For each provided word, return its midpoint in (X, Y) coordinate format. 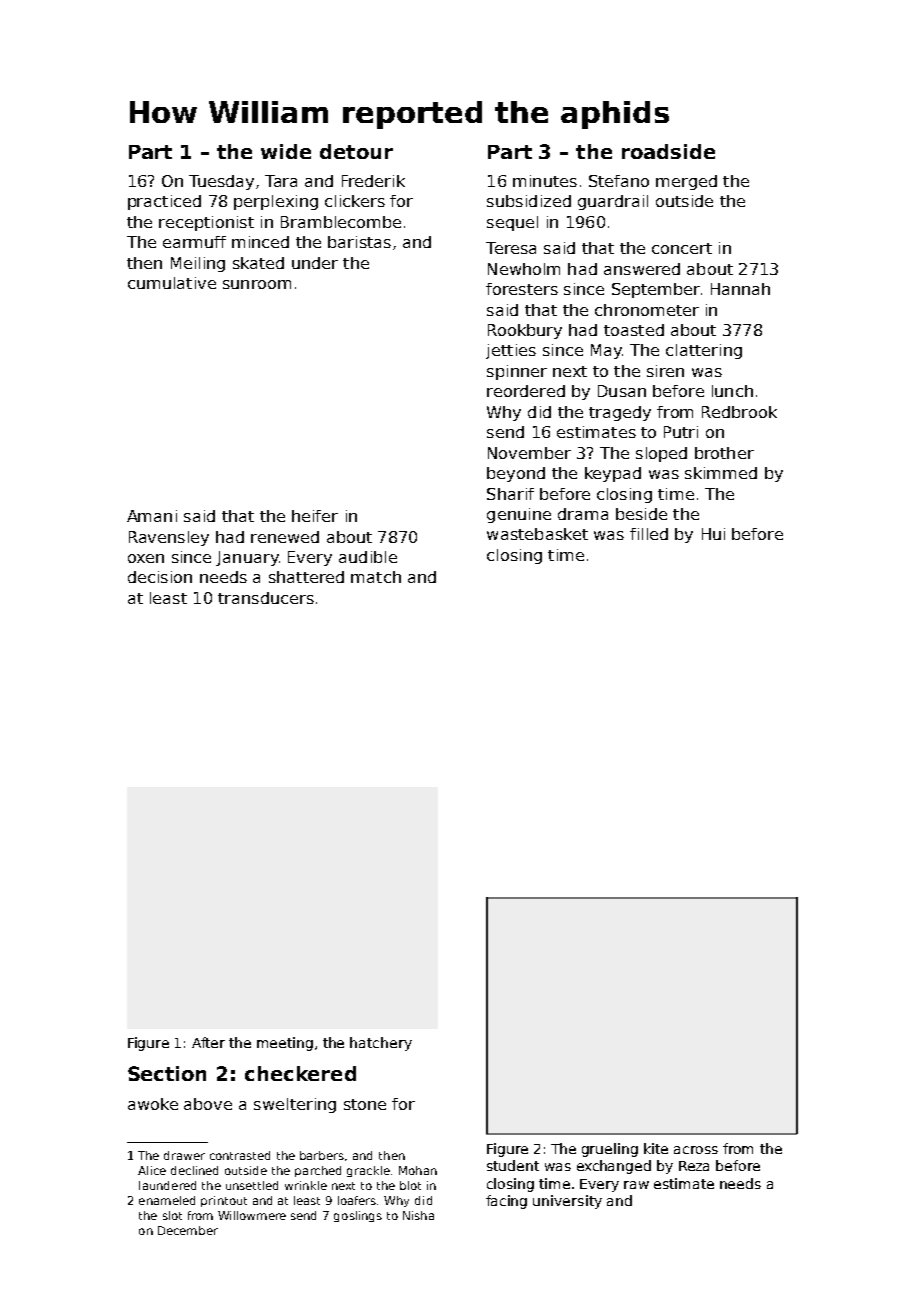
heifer (315, 516)
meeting (285, 1044)
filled (649, 534)
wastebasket (537, 534)
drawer (184, 1155)
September (656, 290)
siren (665, 371)
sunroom (257, 284)
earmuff (194, 242)
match (376, 577)
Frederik (373, 181)
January (247, 558)
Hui (713, 534)
